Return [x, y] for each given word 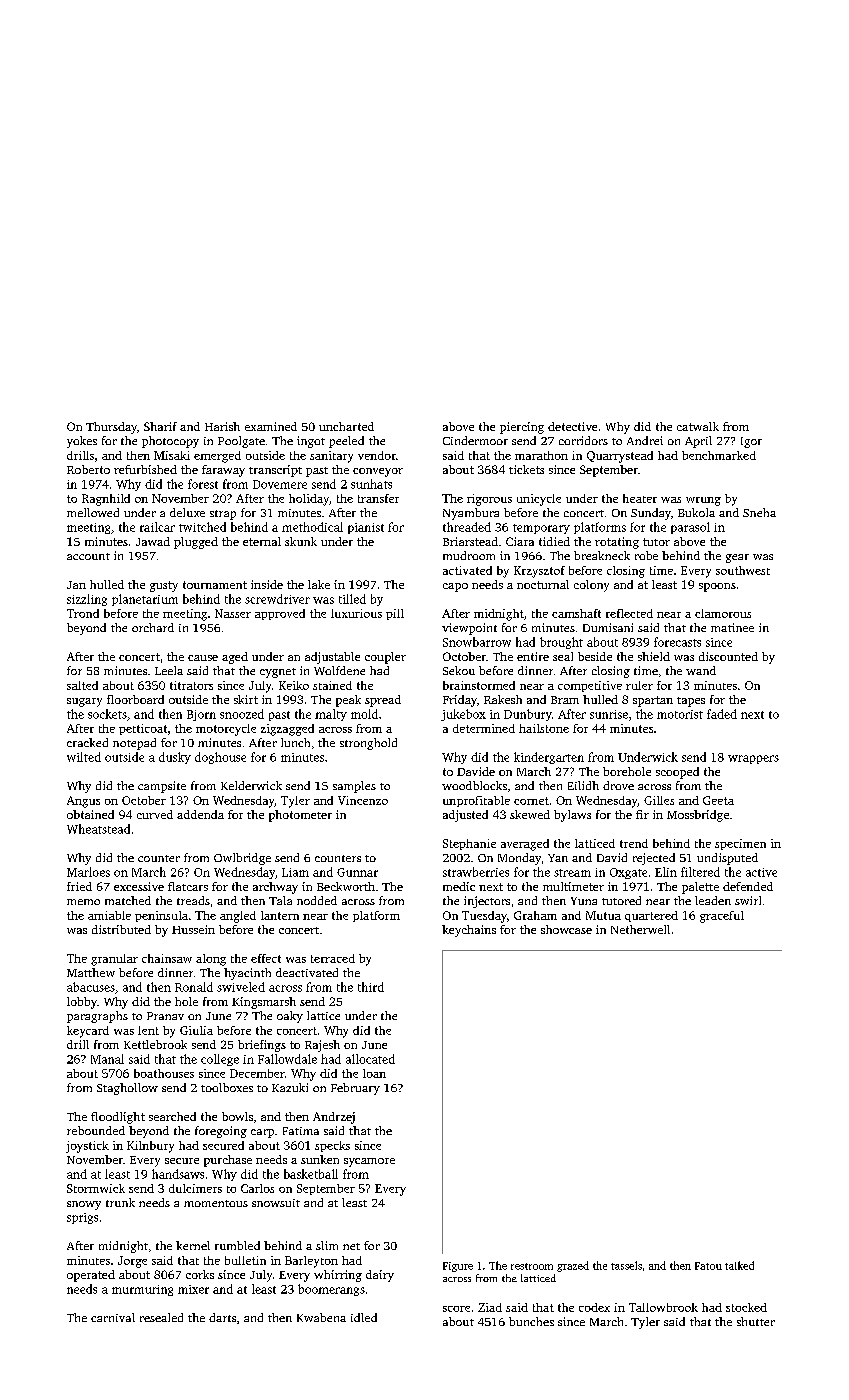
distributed [121, 929]
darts [222, 1317]
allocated [370, 1059]
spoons [717, 587]
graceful [722, 917]
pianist [366, 528]
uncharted [346, 426]
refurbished [145, 469]
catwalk [698, 426]
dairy [380, 1276]
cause [203, 658]
